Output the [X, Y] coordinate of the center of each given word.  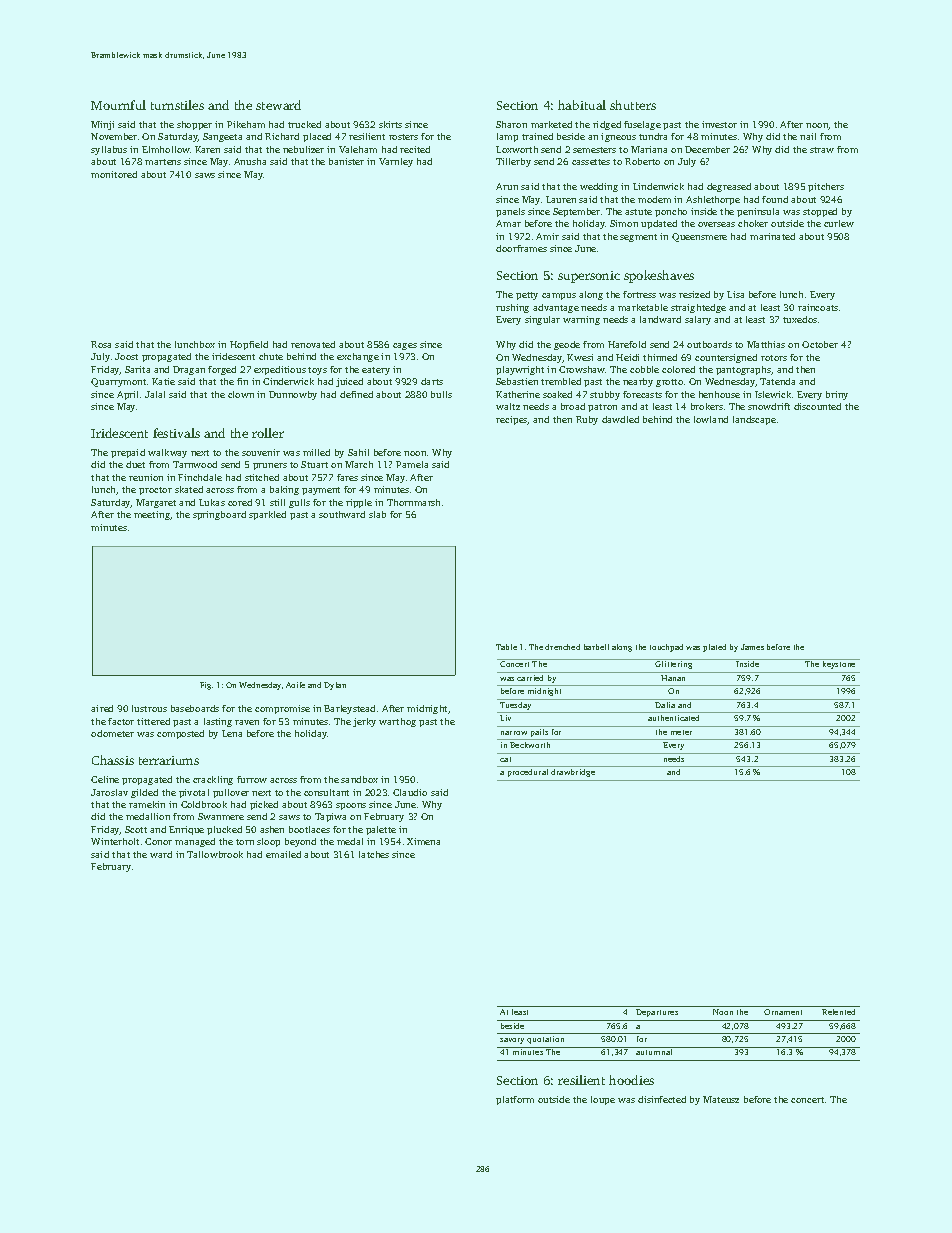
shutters [633, 105]
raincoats [818, 307]
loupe [603, 1100]
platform [515, 1100]
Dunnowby [293, 395]
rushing [512, 308]
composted [180, 734]
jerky [364, 722]
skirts [390, 124]
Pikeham [246, 124]
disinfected [662, 1099]
